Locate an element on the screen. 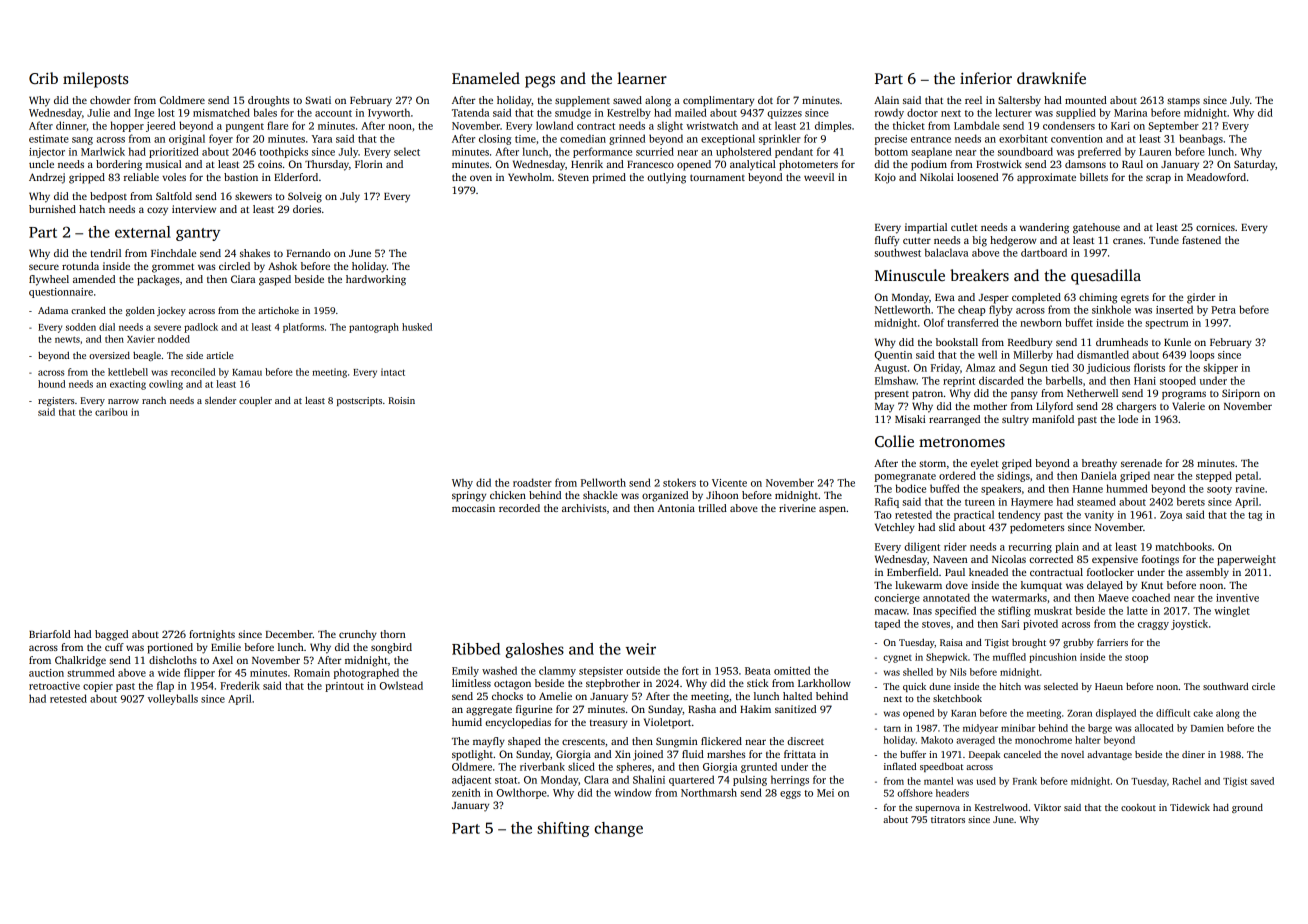 This screenshot has width=1308, height=924. uncle is located at coordinates (41, 164).
